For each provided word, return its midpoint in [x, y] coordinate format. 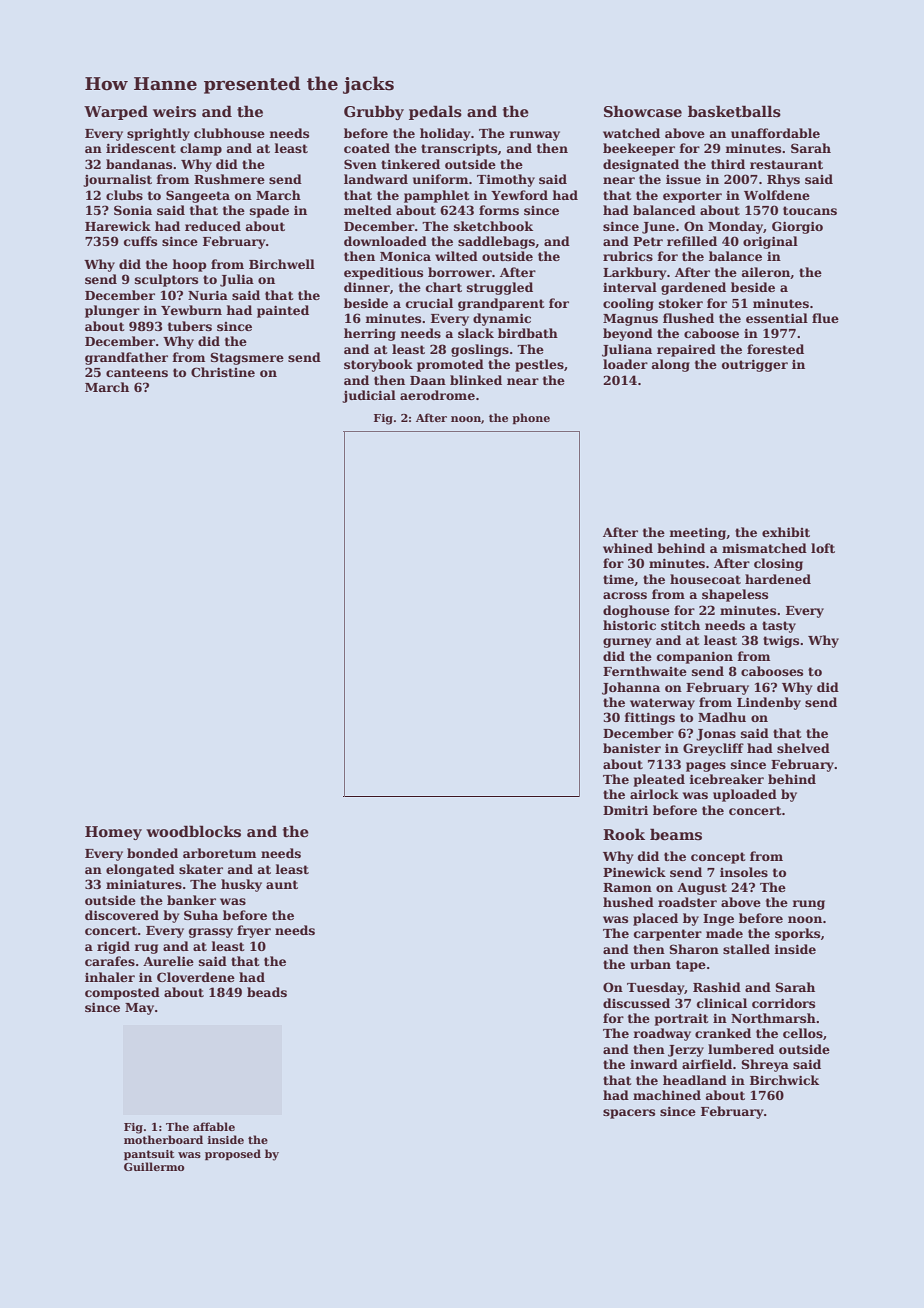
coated [367, 148]
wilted [456, 256]
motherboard [163, 1139]
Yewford [519, 195]
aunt [282, 884]
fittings [649, 718]
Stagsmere [247, 358]
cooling [628, 304]
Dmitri [625, 810]
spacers [629, 1114]
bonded [152, 853]
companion [695, 657]
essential [777, 318]
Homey [113, 833]
